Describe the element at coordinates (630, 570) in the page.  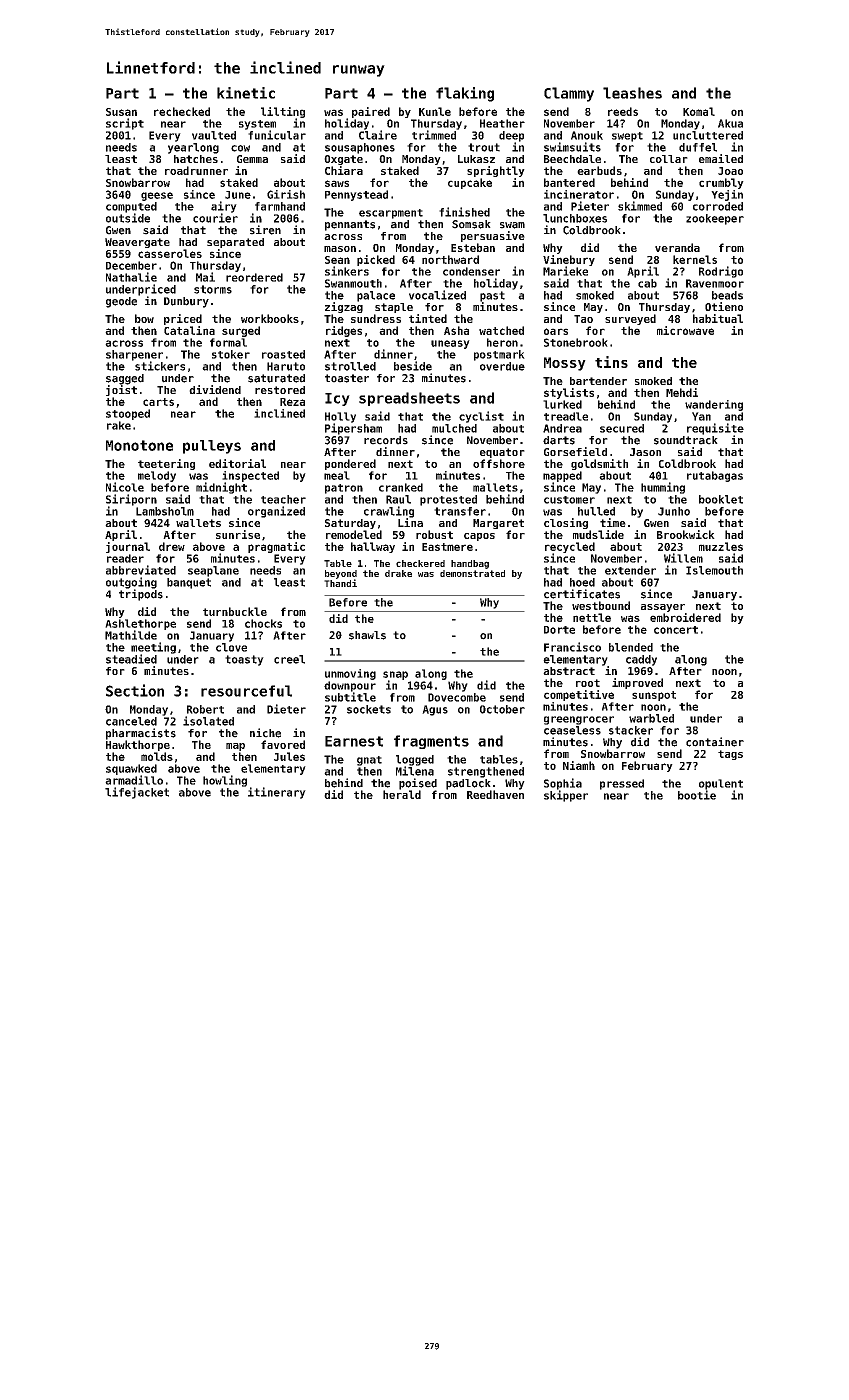
I see `extender` at that location.
